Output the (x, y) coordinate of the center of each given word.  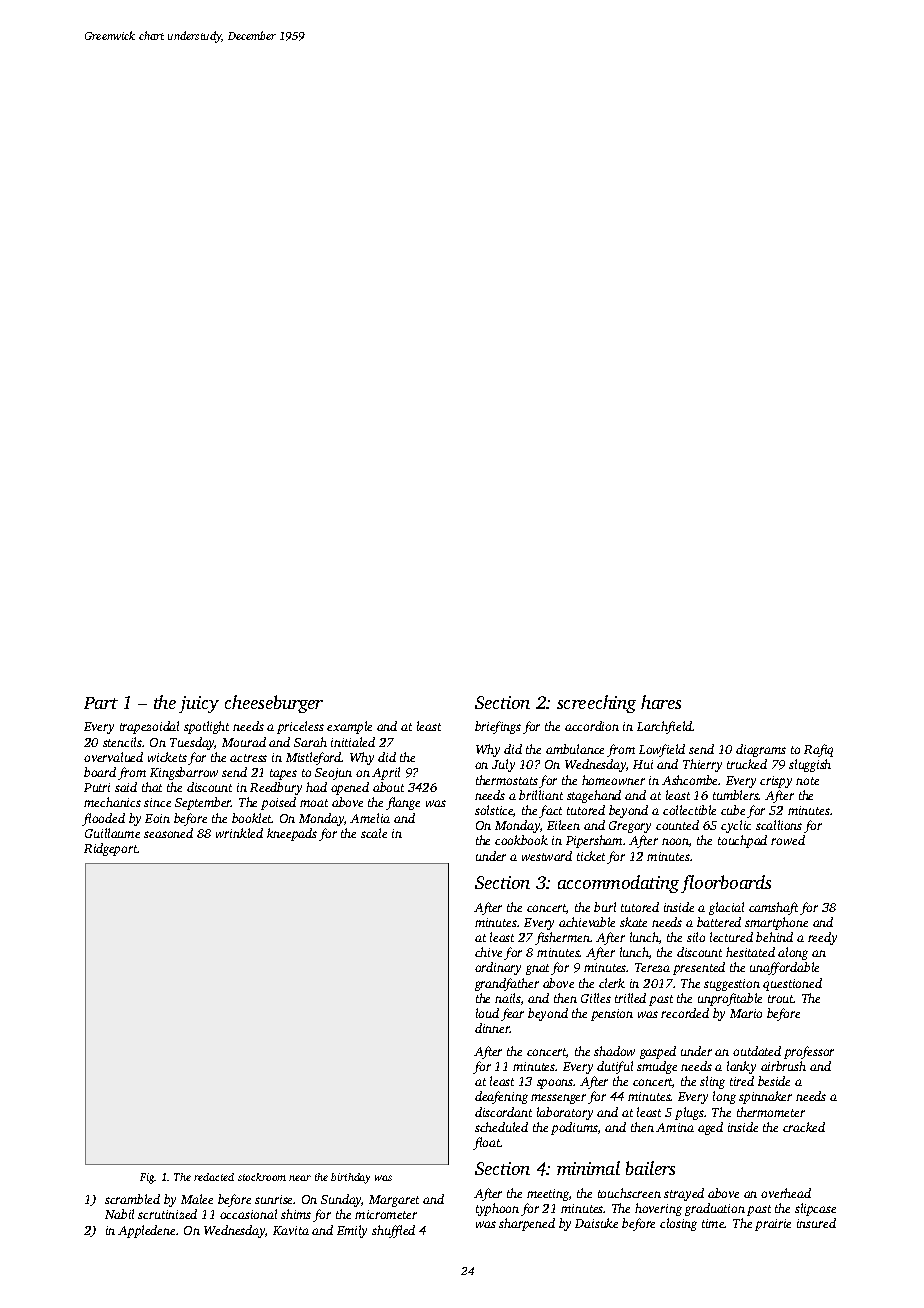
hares (661, 702)
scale (374, 833)
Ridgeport (110, 849)
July (503, 765)
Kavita (291, 1230)
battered (719, 922)
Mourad (244, 742)
